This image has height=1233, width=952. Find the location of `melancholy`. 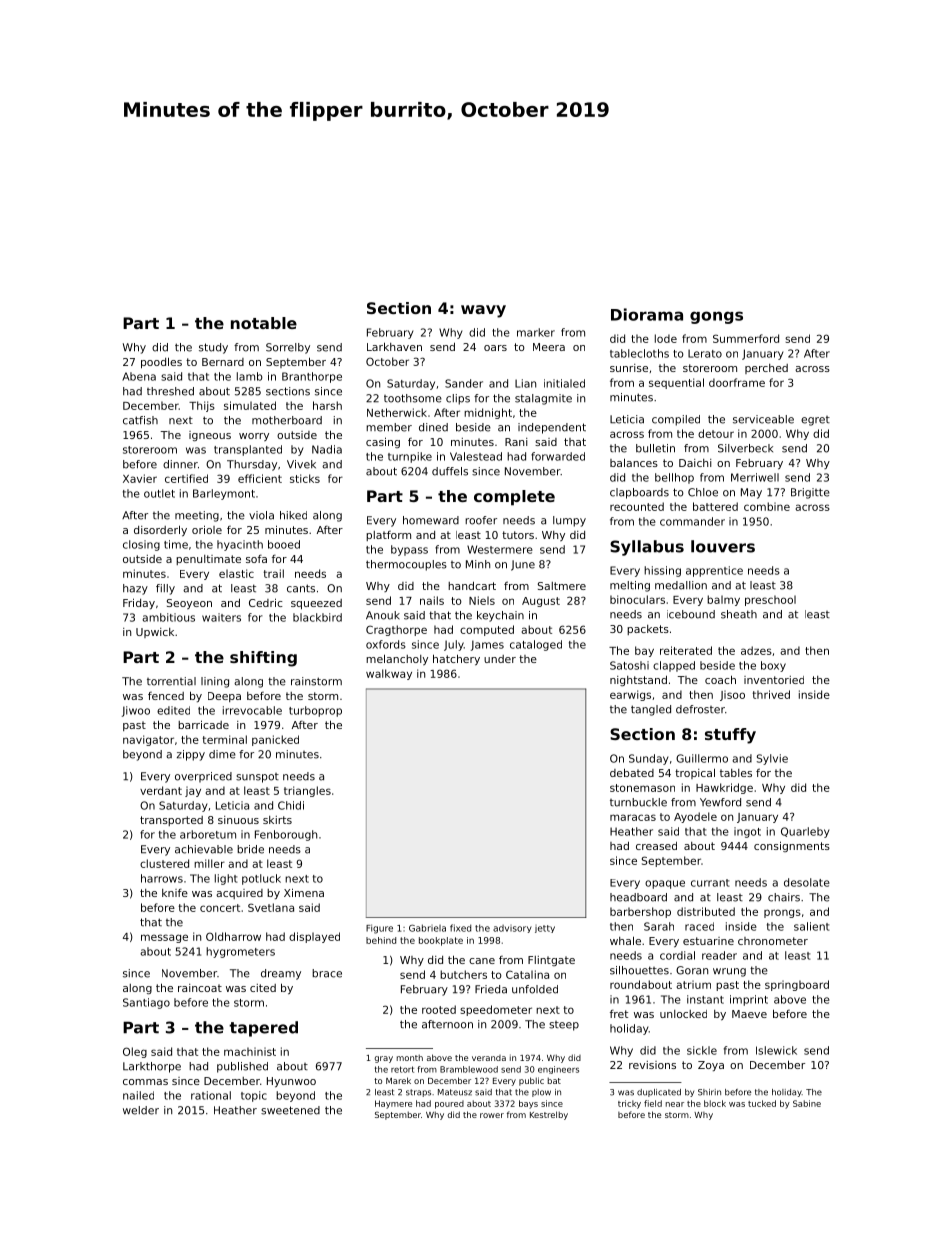

melancholy is located at coordinates (397, 659).
